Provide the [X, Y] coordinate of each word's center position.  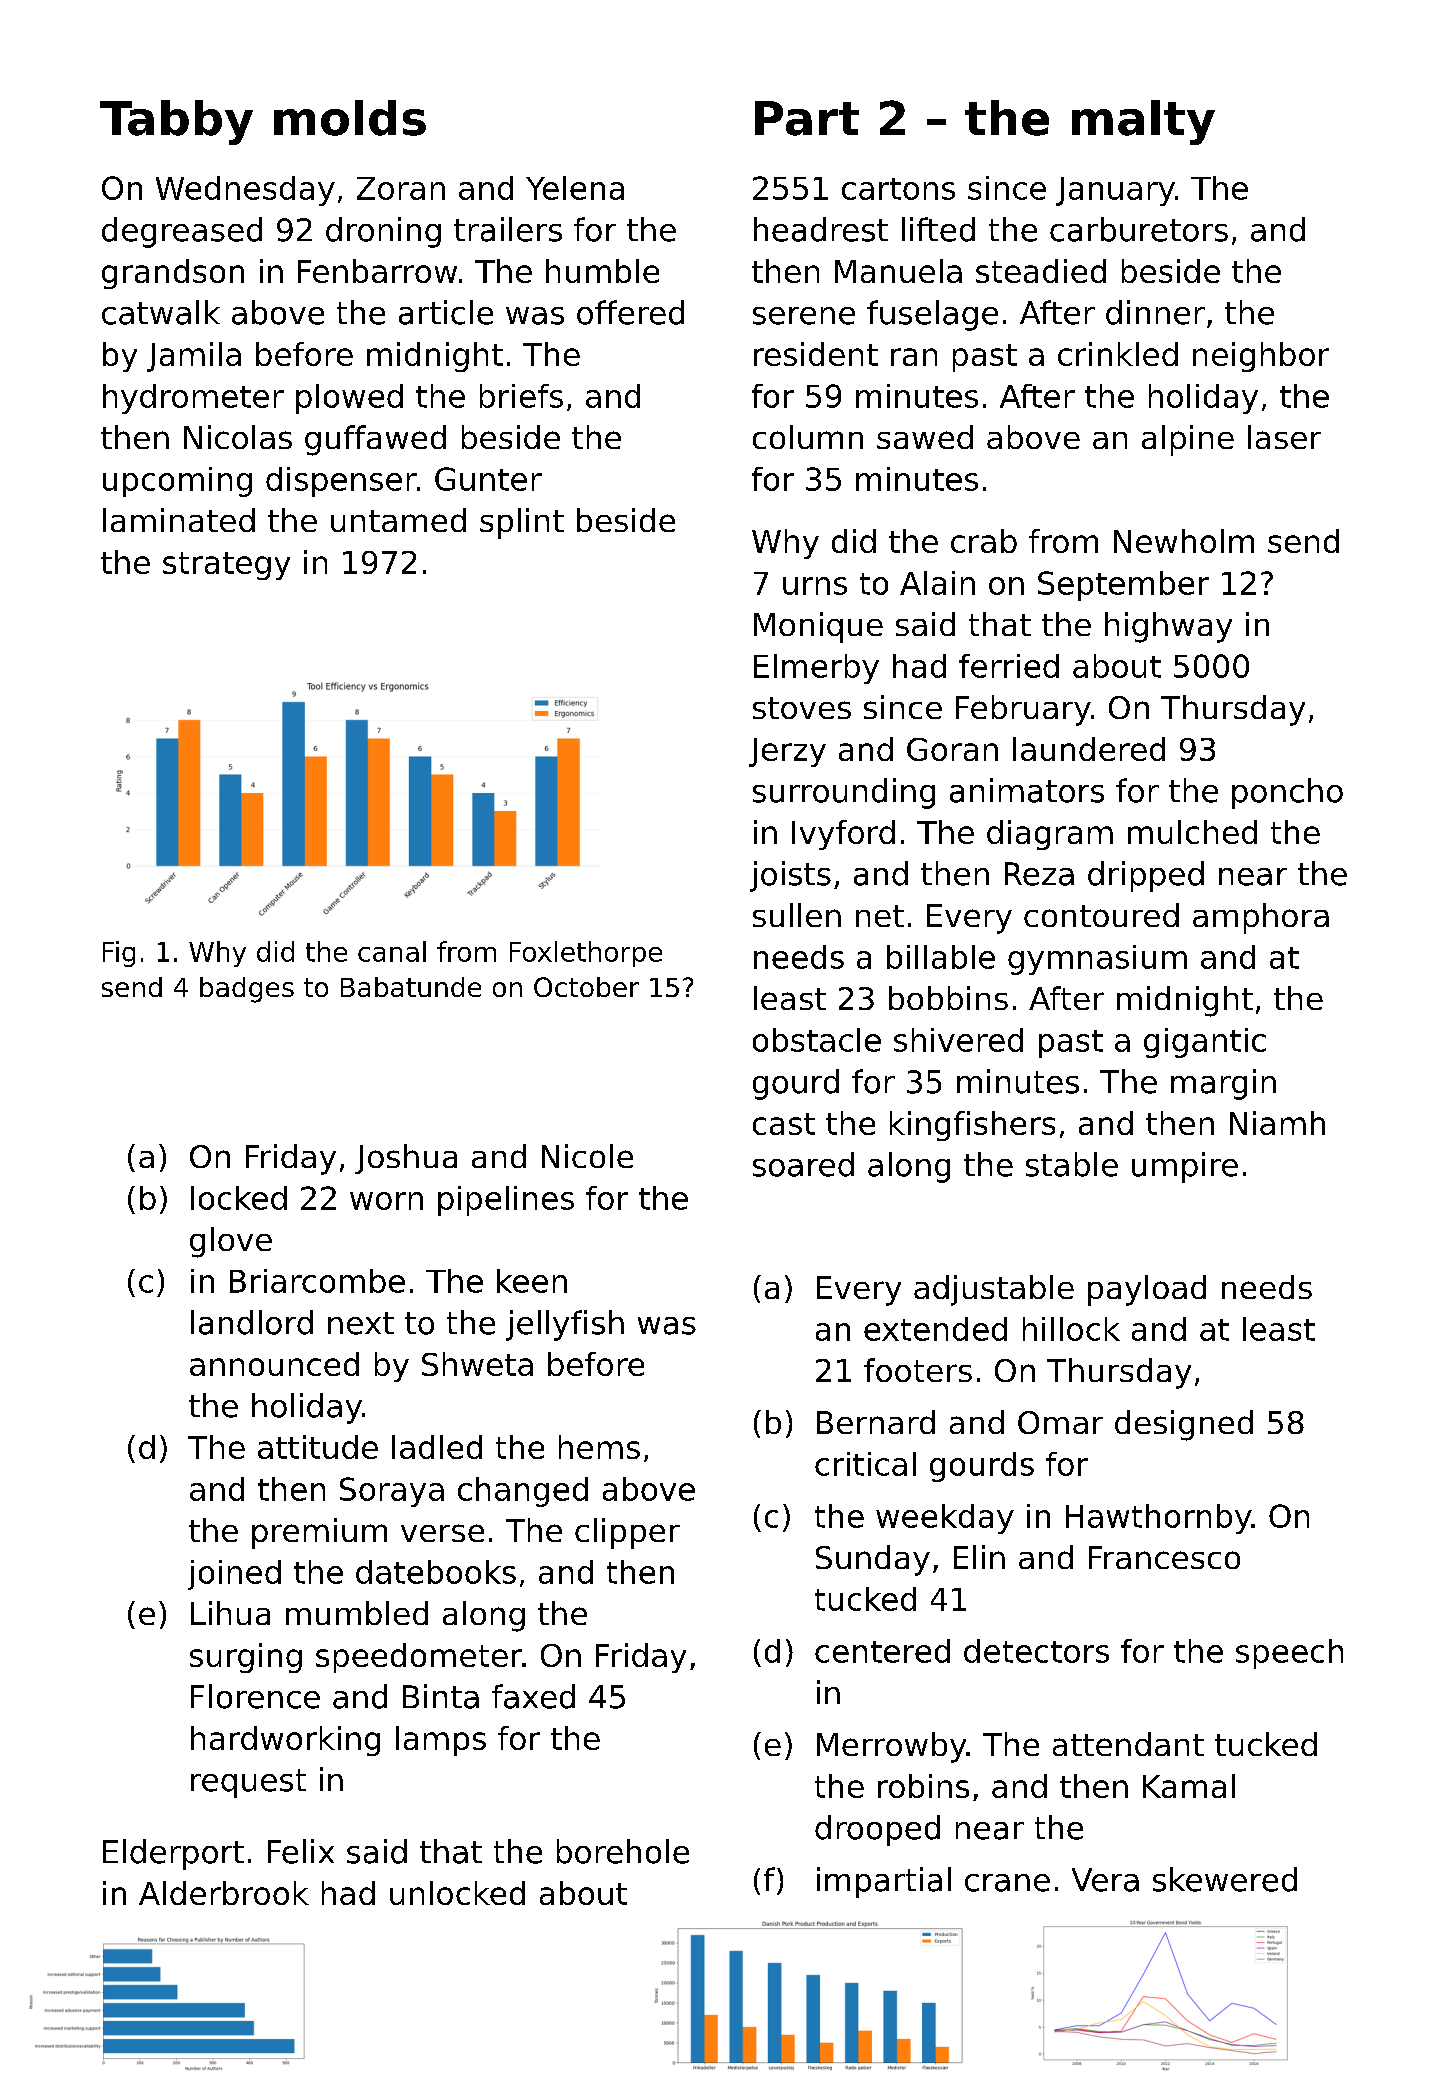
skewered [1225, 1879]
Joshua [406, 1159]
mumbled [357, 1613]
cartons [898, 189]
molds [350, 118]
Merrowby [891, 1747]
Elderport [173, 1854]
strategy [226, 566]
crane [1007, 1883]
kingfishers [972, 1126]
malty [1143, 122]
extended [935, 1329]
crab [984, 541]
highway [1168, 627]
